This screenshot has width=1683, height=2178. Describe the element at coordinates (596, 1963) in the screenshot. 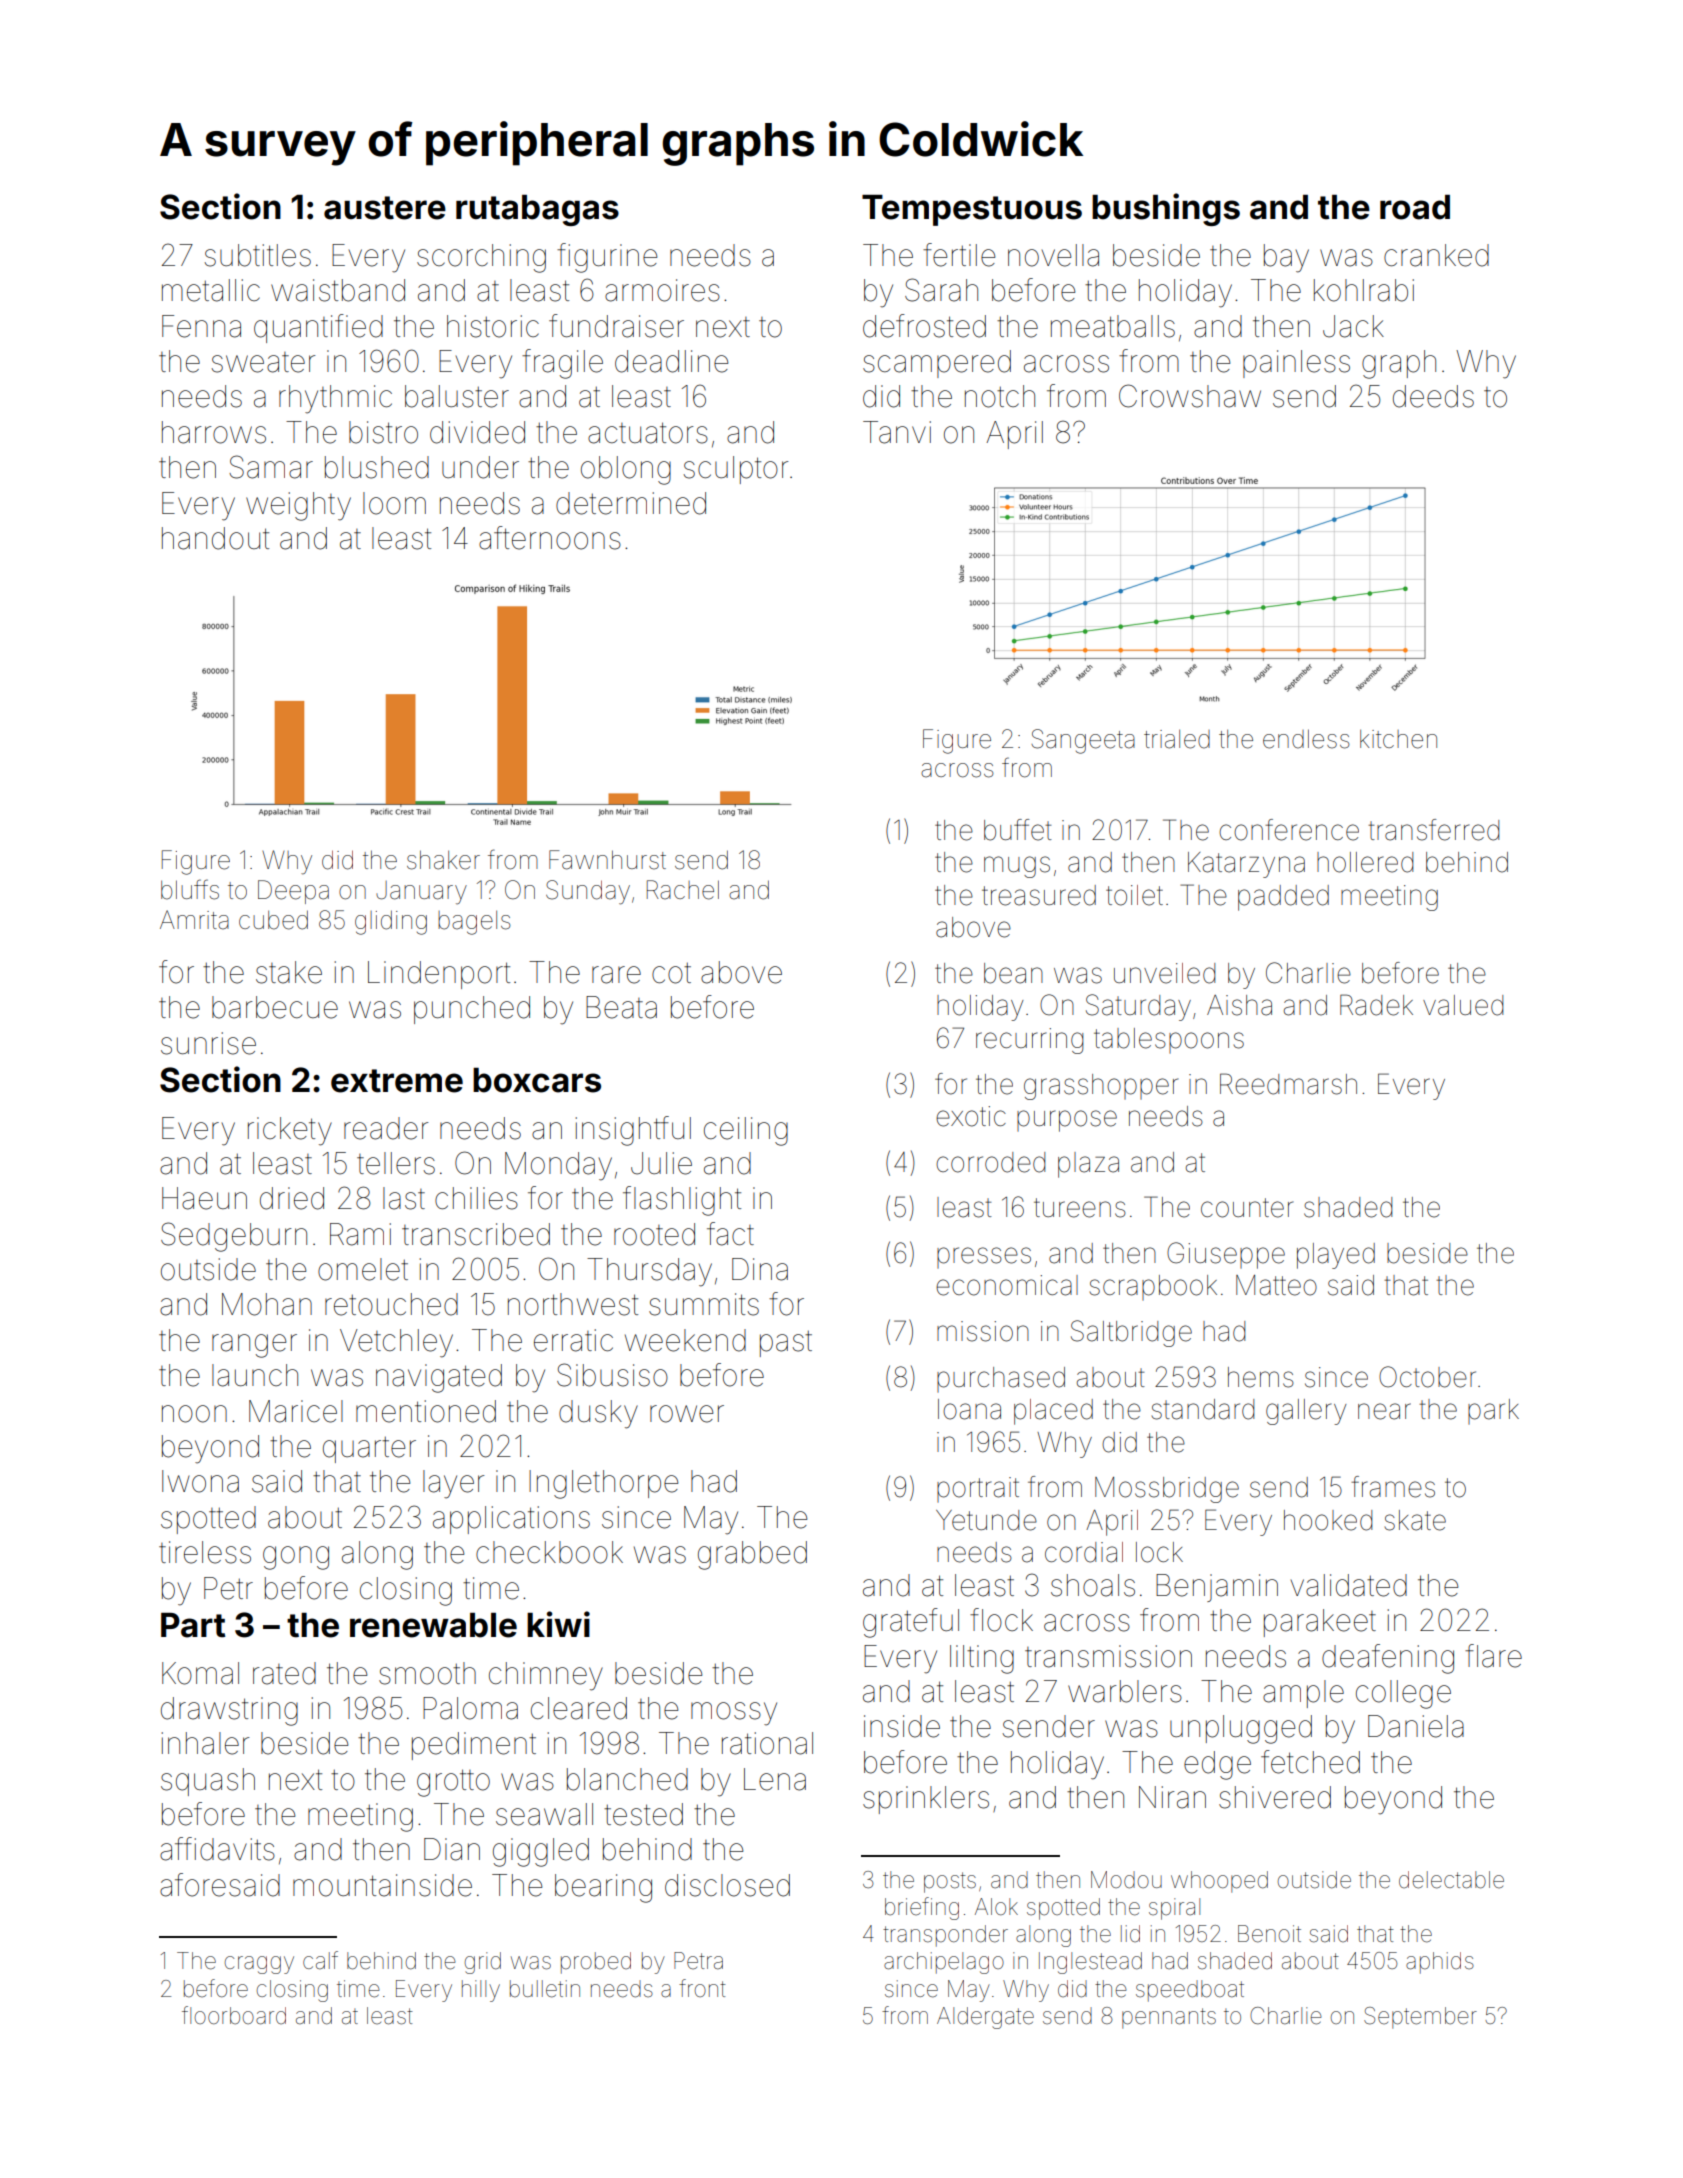

I see `probed` at that location.
